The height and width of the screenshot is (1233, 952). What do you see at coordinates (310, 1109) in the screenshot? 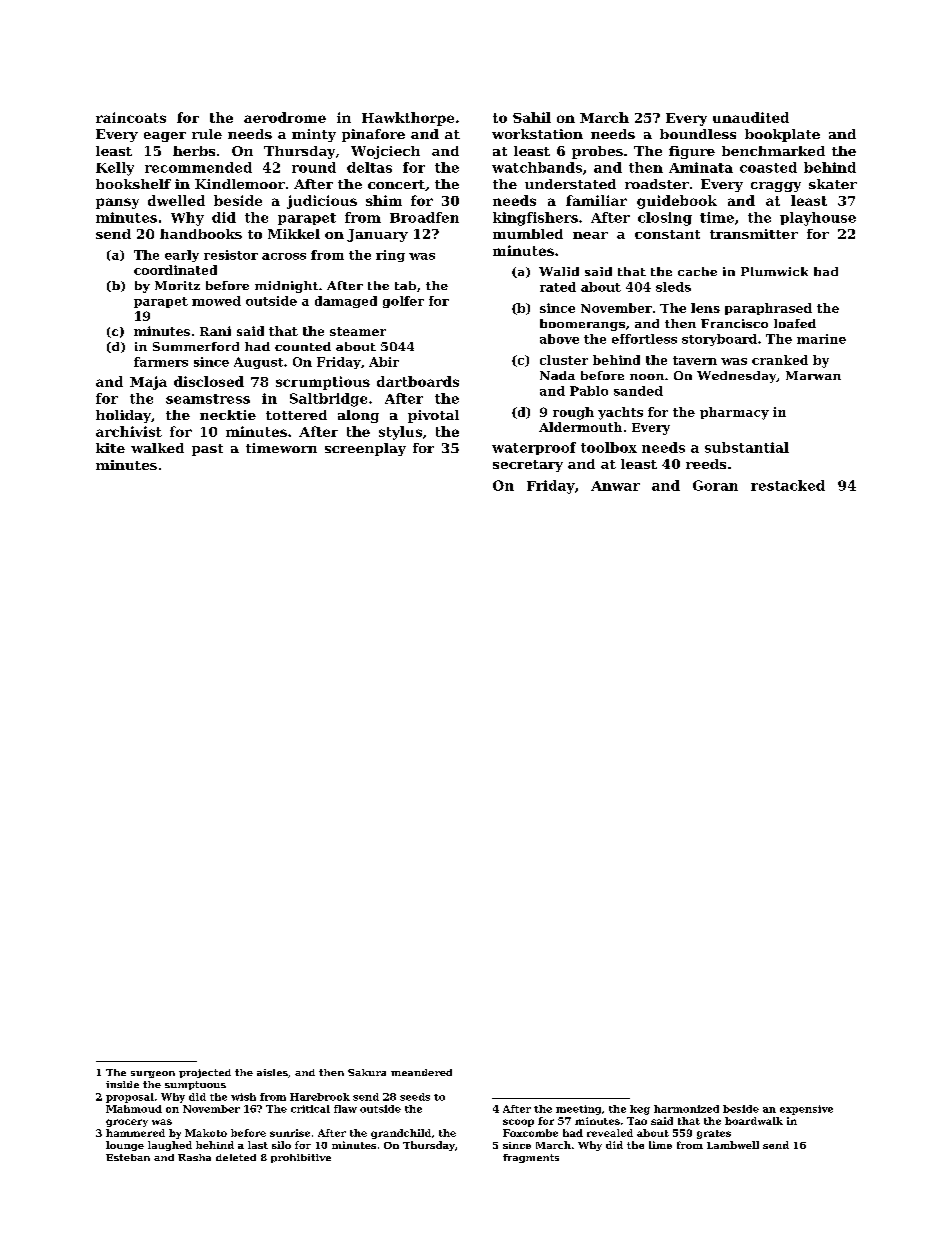
I see `critical` at bounding box center [310, 1109].
